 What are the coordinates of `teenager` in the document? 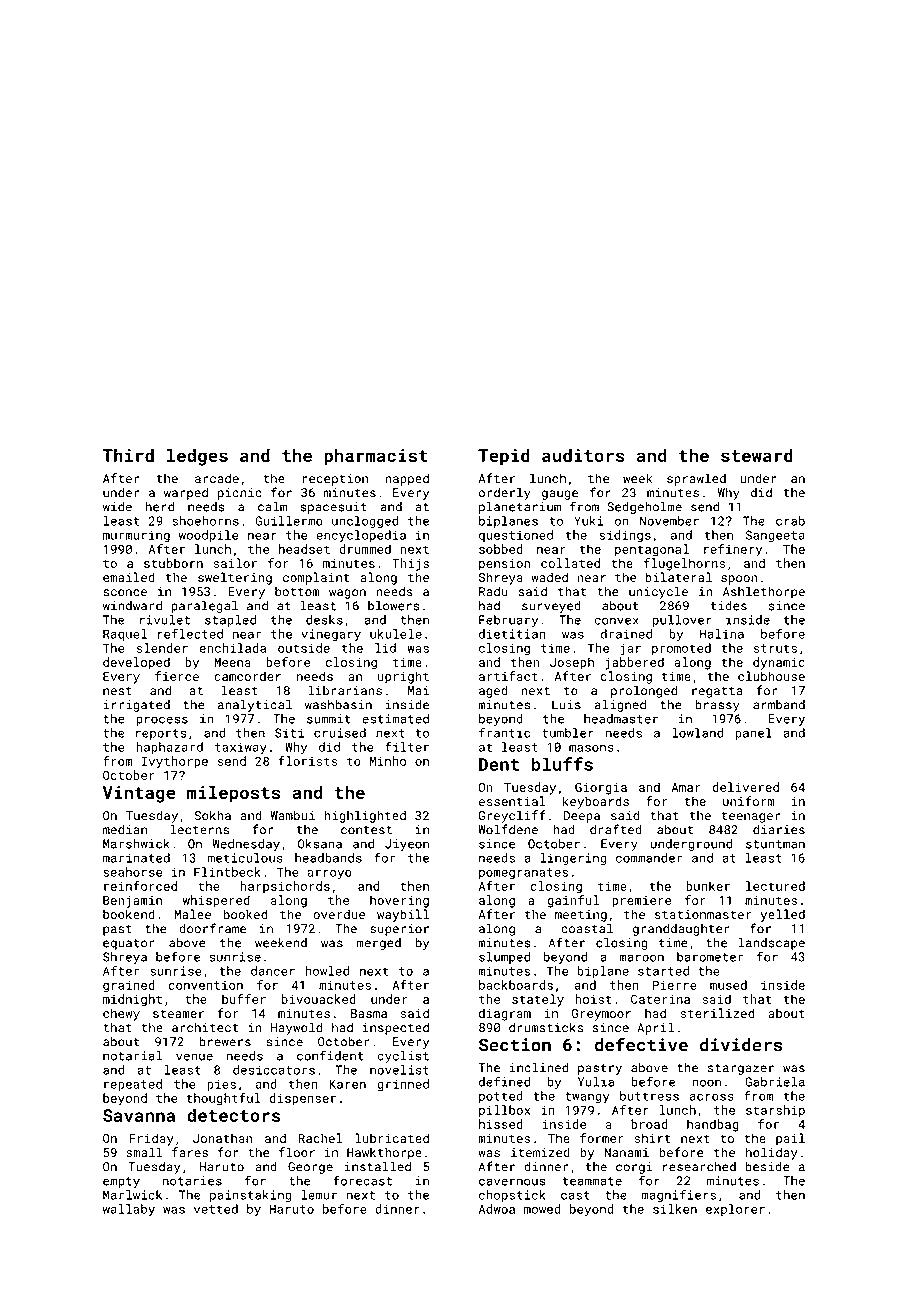 It's located at (750, 817).
